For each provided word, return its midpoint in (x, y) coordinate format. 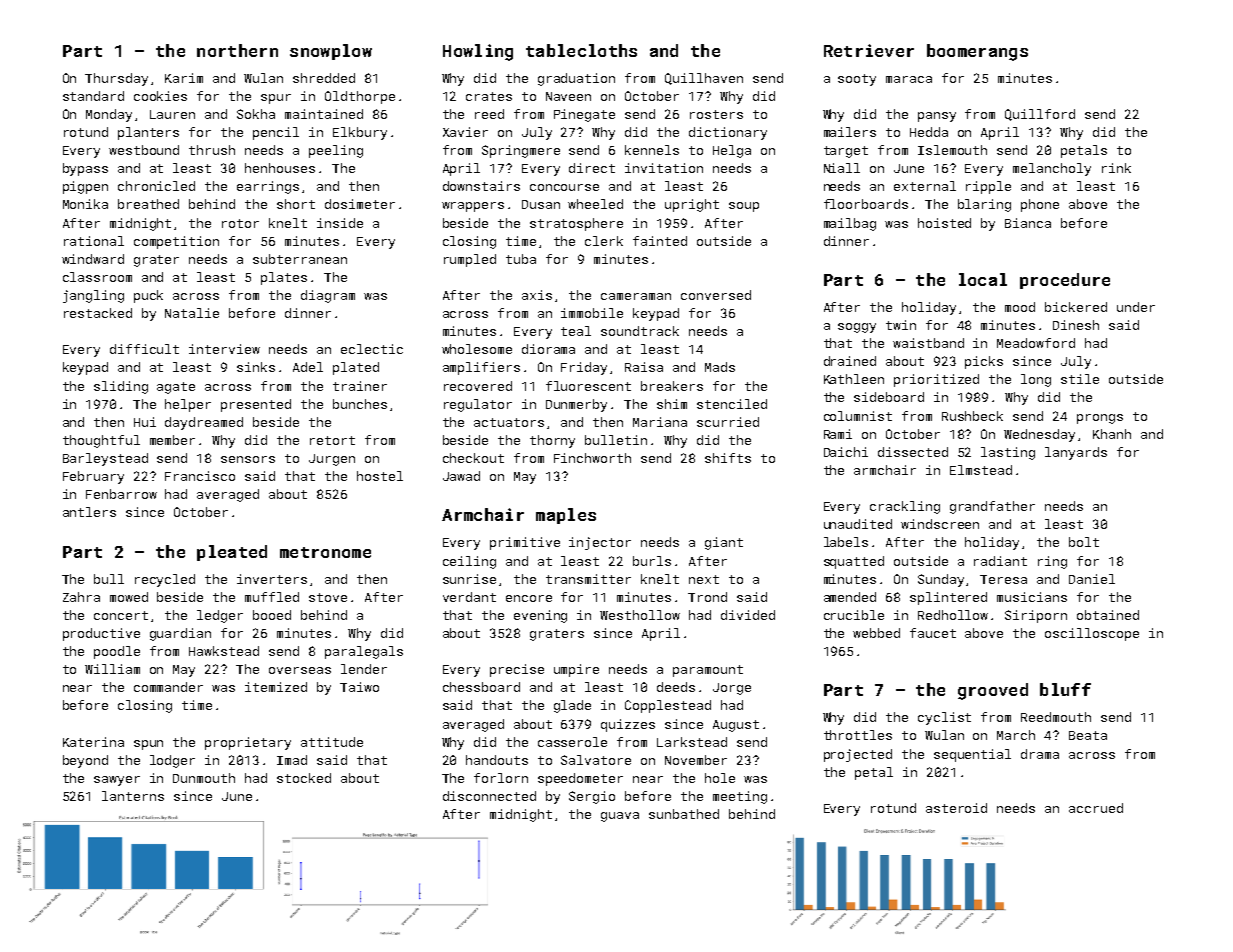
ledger (220, 616)
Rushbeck (972, 416)
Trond (707, 597)
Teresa (1003, 579)
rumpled (470, 260)
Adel (308, 367)
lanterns (133, 796)
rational (94, 241)
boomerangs (977, 52)
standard (93, 96)
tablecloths (581, 50)
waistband (928, 343)
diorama (548, 349)
